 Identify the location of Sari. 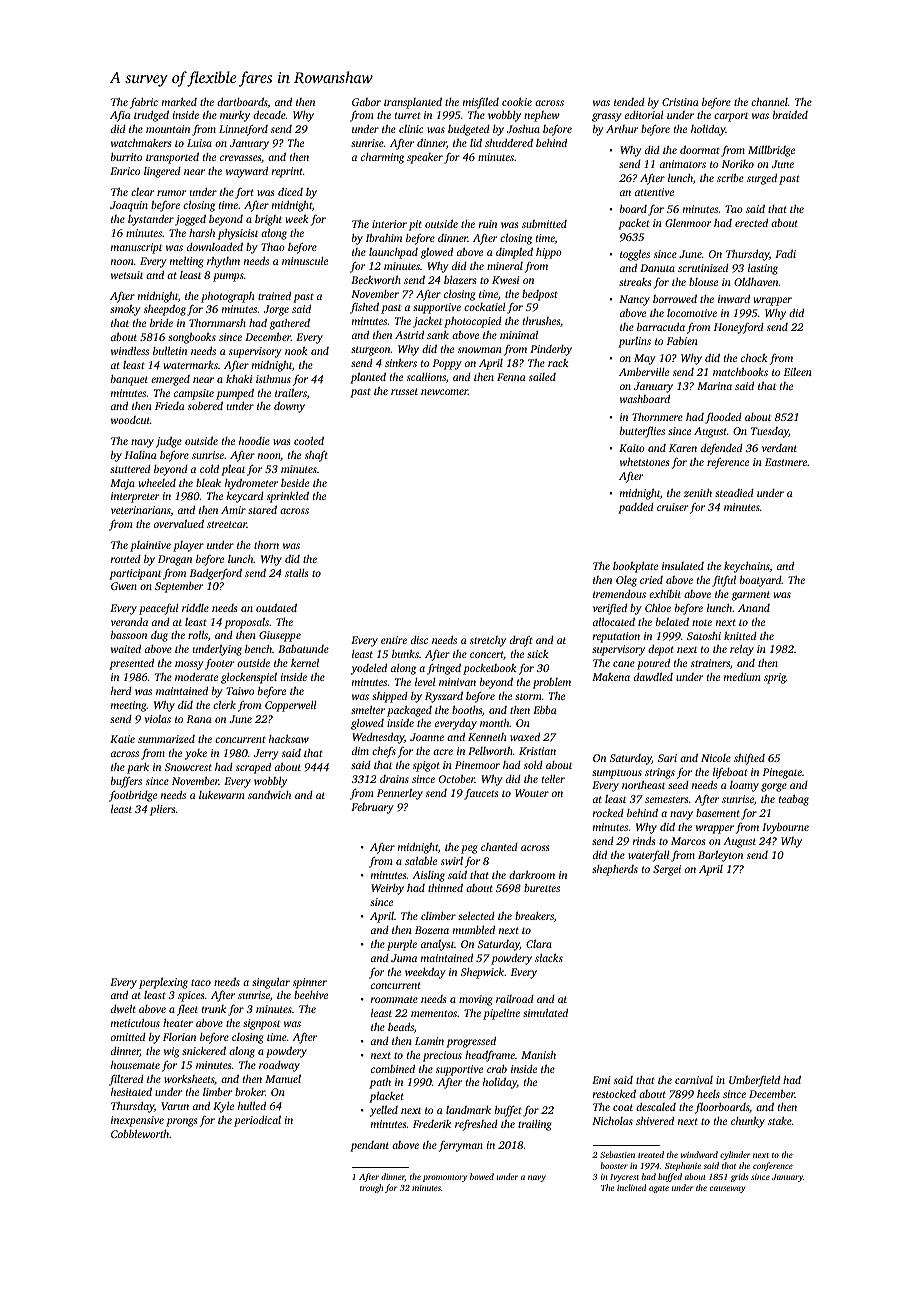
(667, 758).
